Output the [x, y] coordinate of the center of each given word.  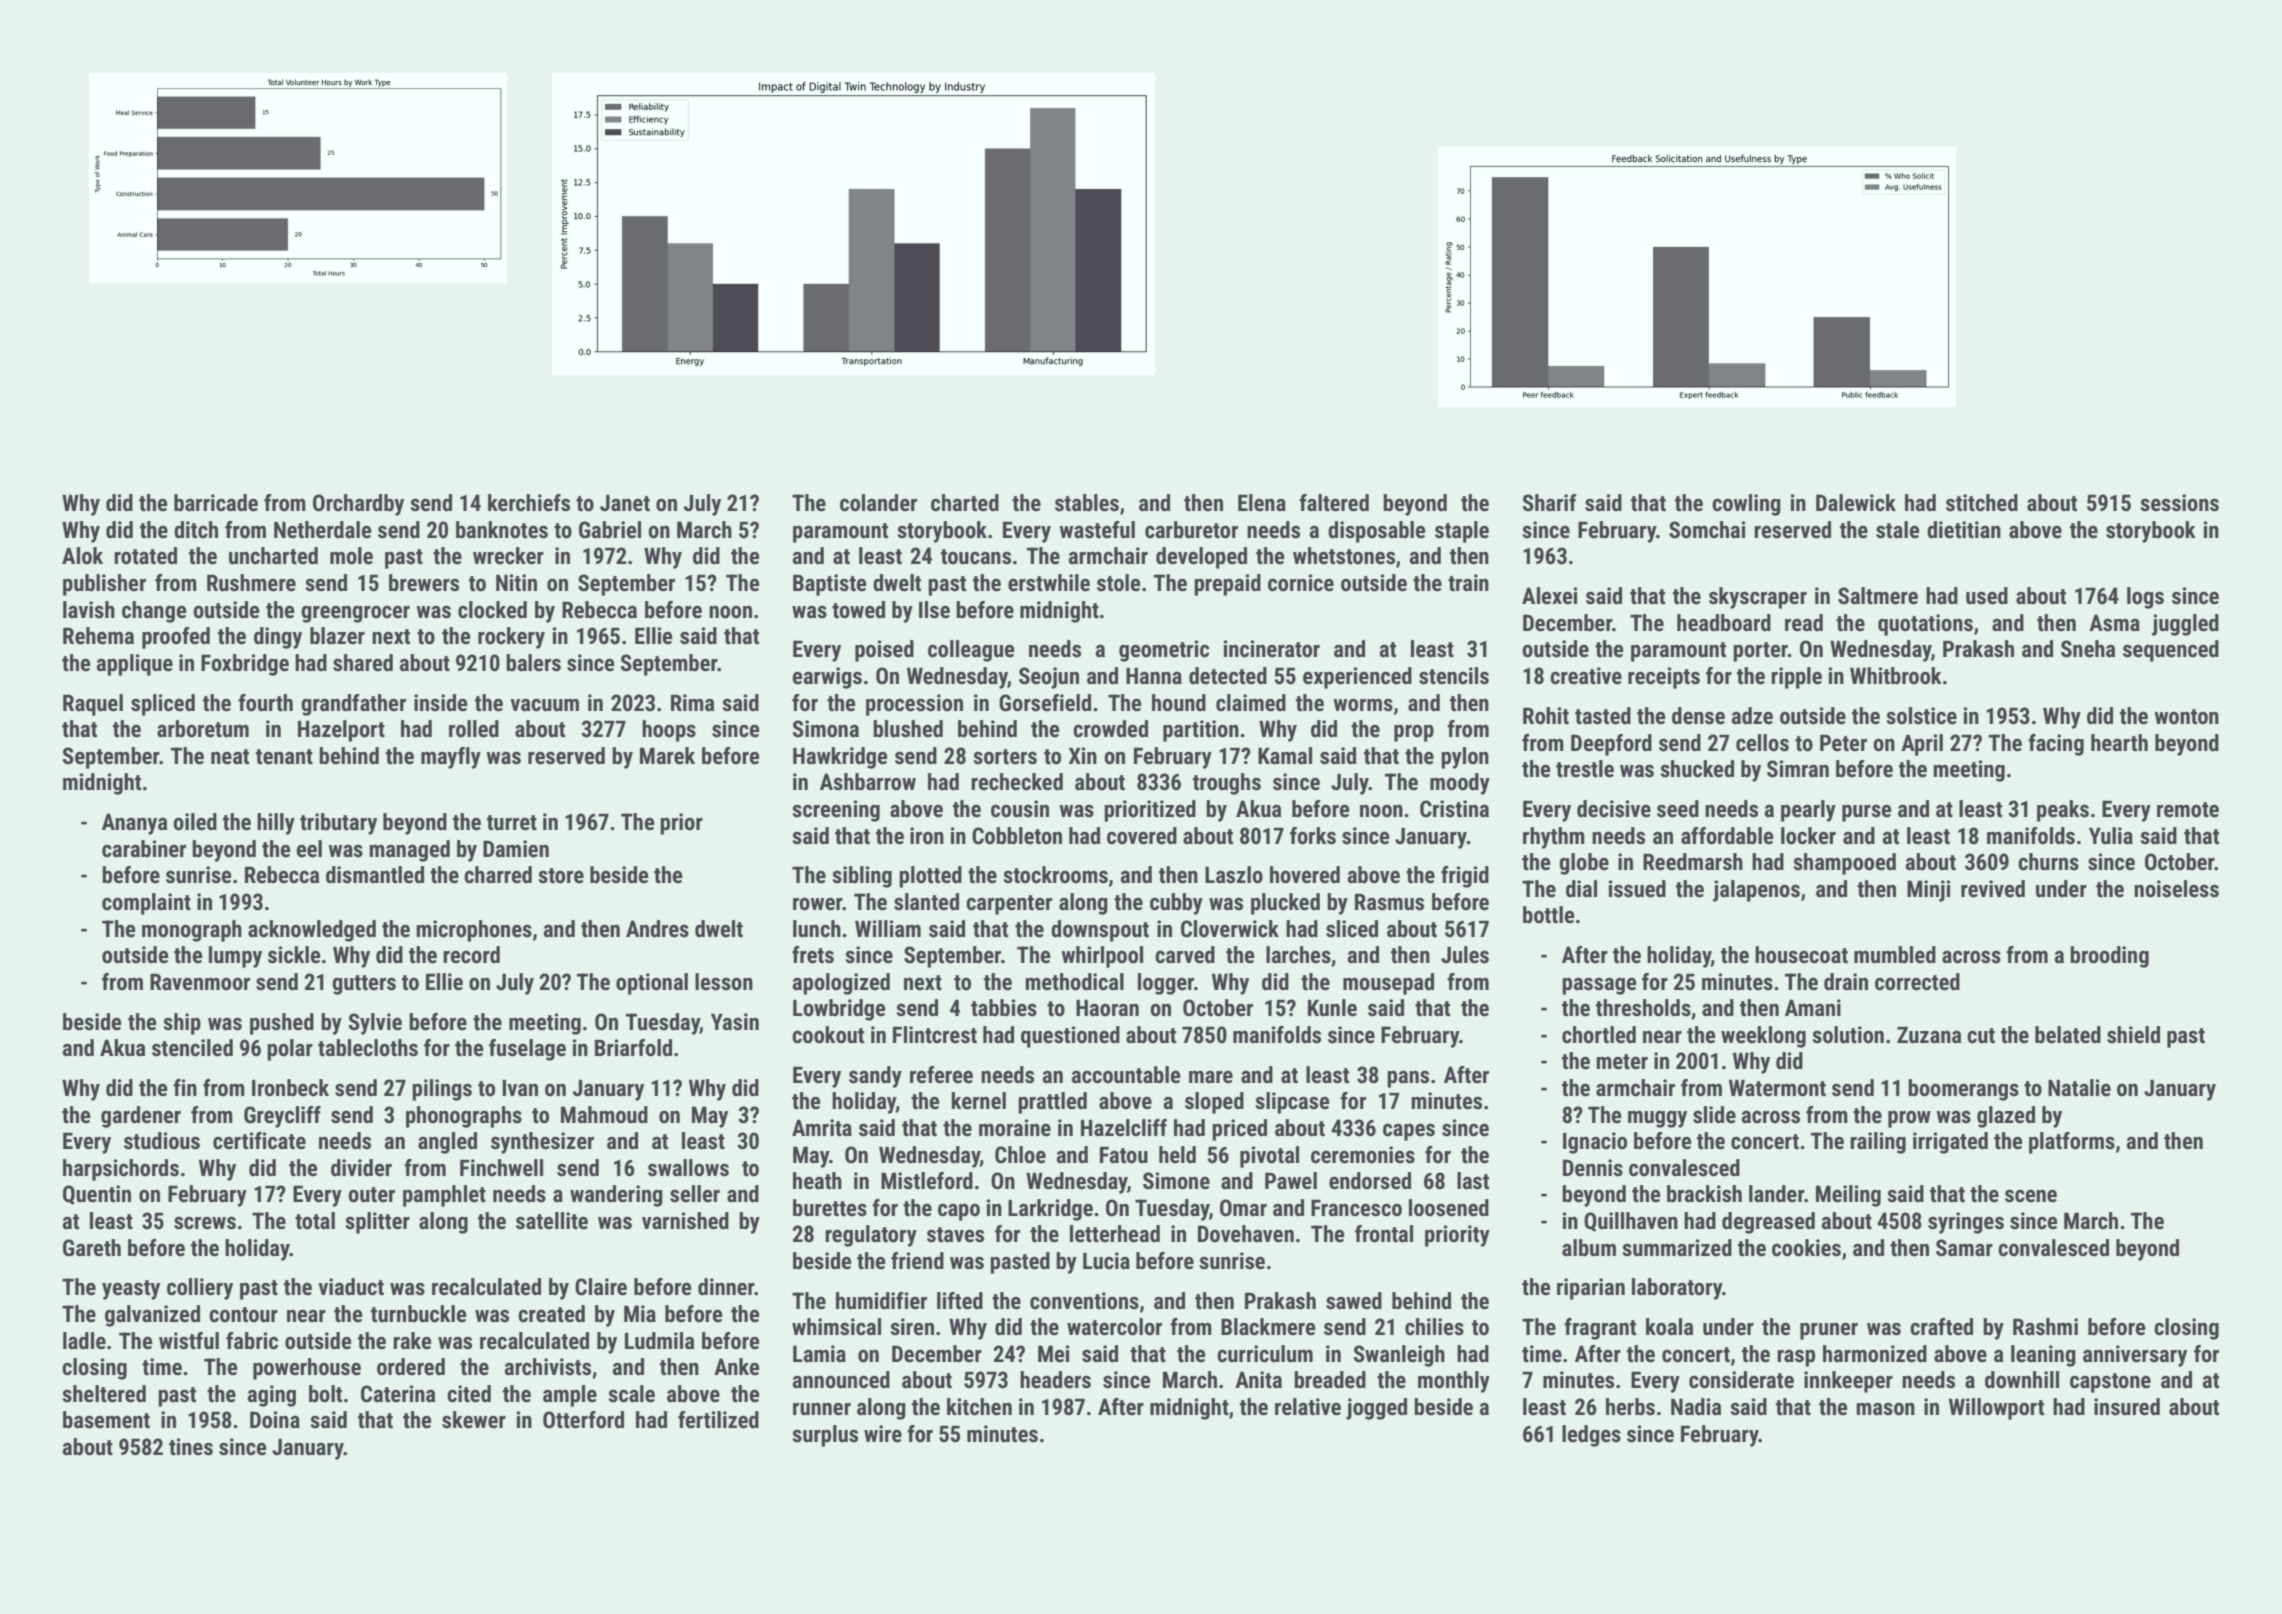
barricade [216, 503]
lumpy [235, 957]
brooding [2109, 957]
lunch [817, 929]
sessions [2180, 503]
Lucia [1106, 1261]
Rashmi [2045, 1327]
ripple [1796, 678]
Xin [1083, 755]
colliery [200, 1289]
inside [440, 703]
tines [191, 1447]
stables [1087, 503]
